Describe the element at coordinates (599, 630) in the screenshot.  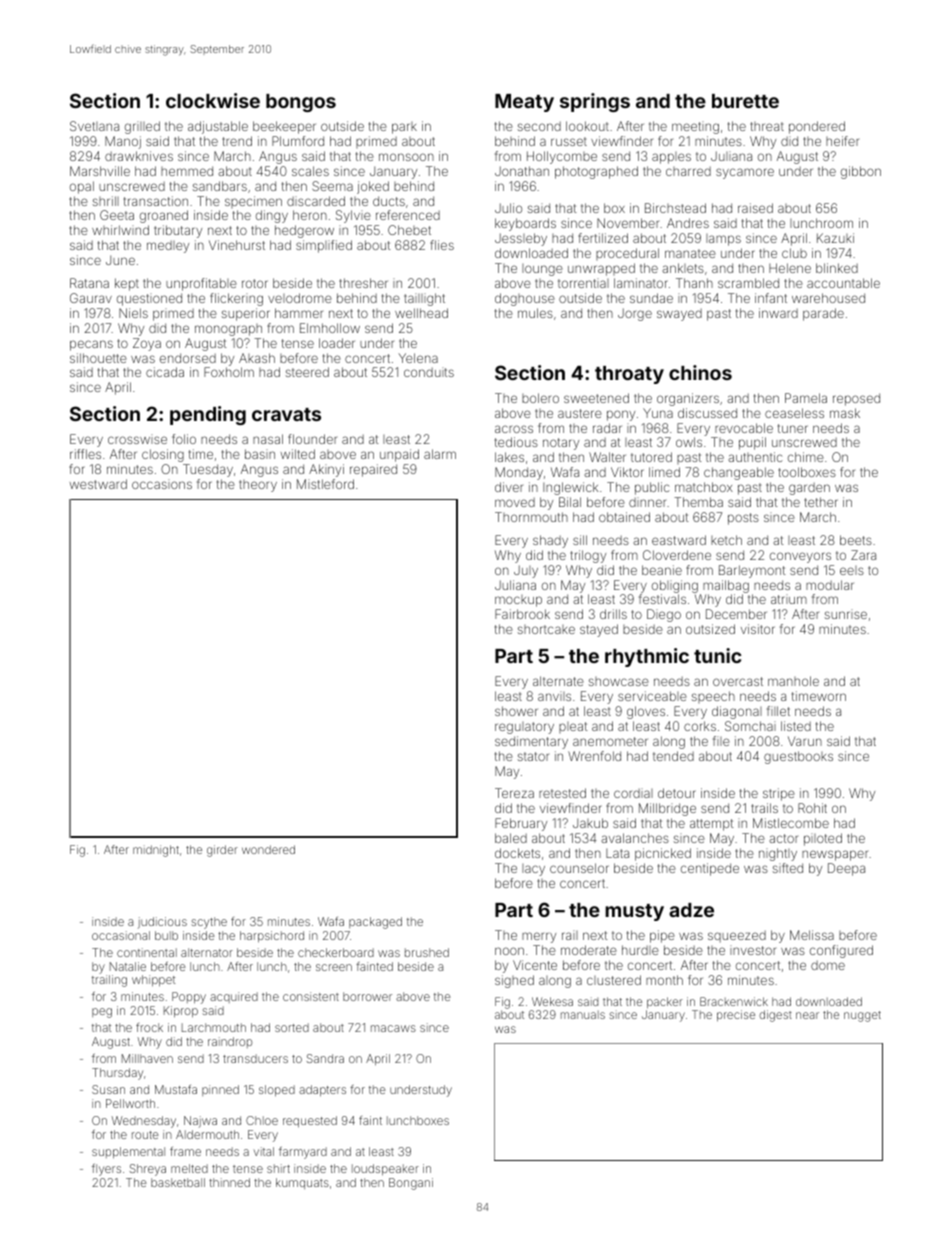
I see `stayed` at that location.
